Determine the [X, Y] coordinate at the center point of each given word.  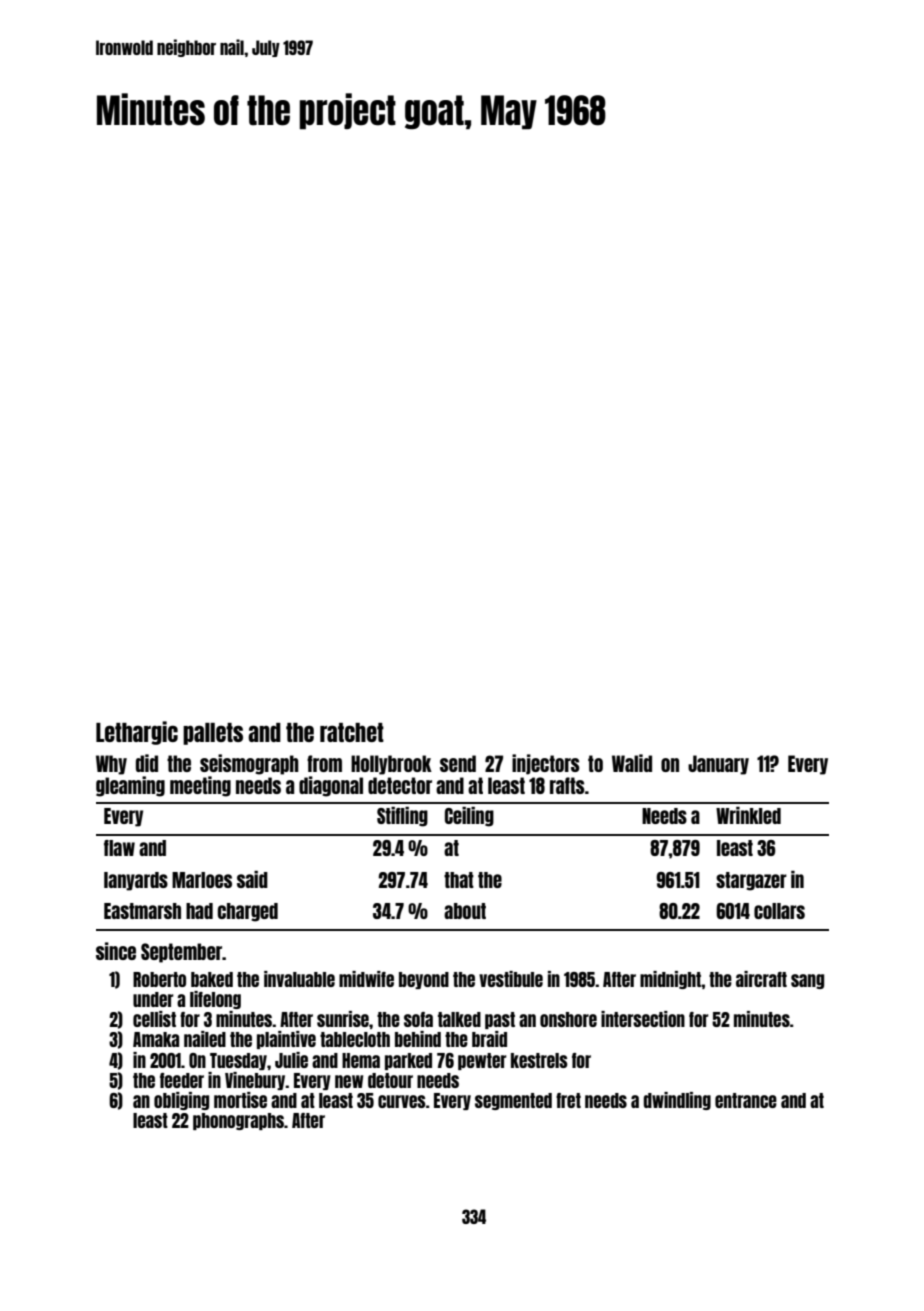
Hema [361, 1060]
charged [248, 912]
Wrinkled [748, 815]
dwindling [677, 1101]
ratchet [352, 732]
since [116, 951]
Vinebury [255, 1081]
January [718, 765]
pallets [213, 734]
